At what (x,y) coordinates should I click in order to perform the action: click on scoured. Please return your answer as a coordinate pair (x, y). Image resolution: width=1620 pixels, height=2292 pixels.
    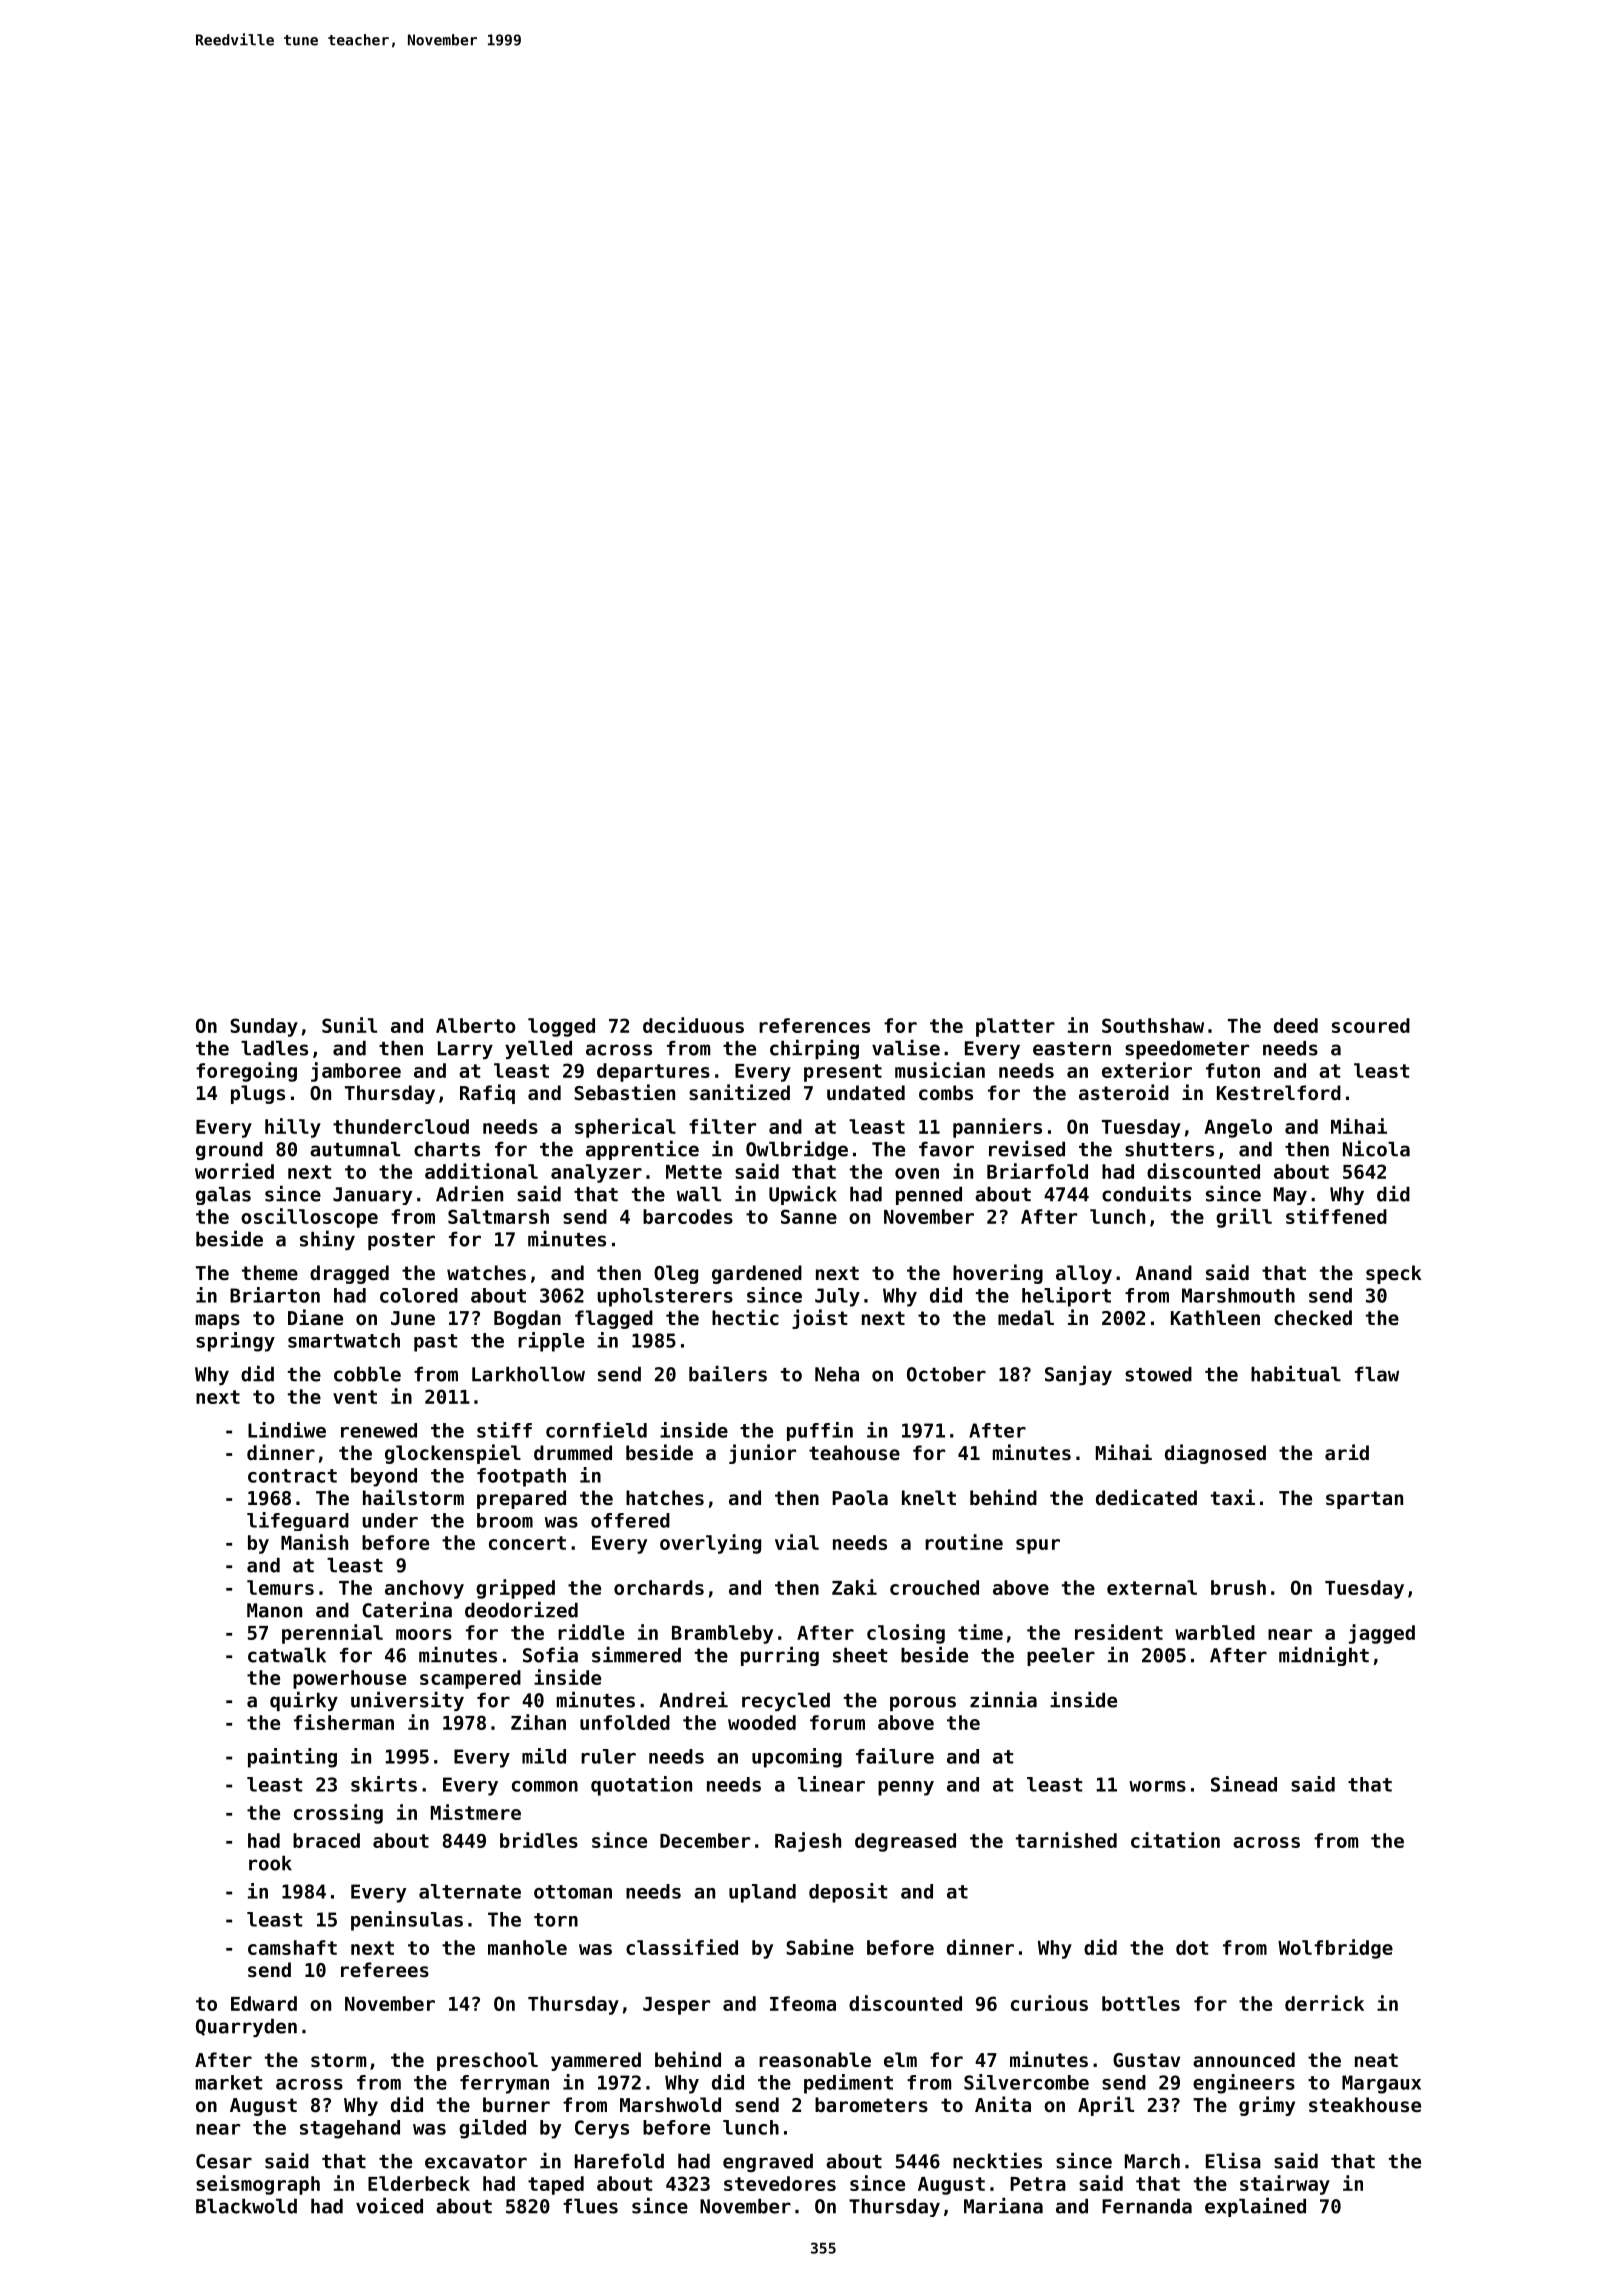
    Looking at the image, I should click on (1371, 1025).
